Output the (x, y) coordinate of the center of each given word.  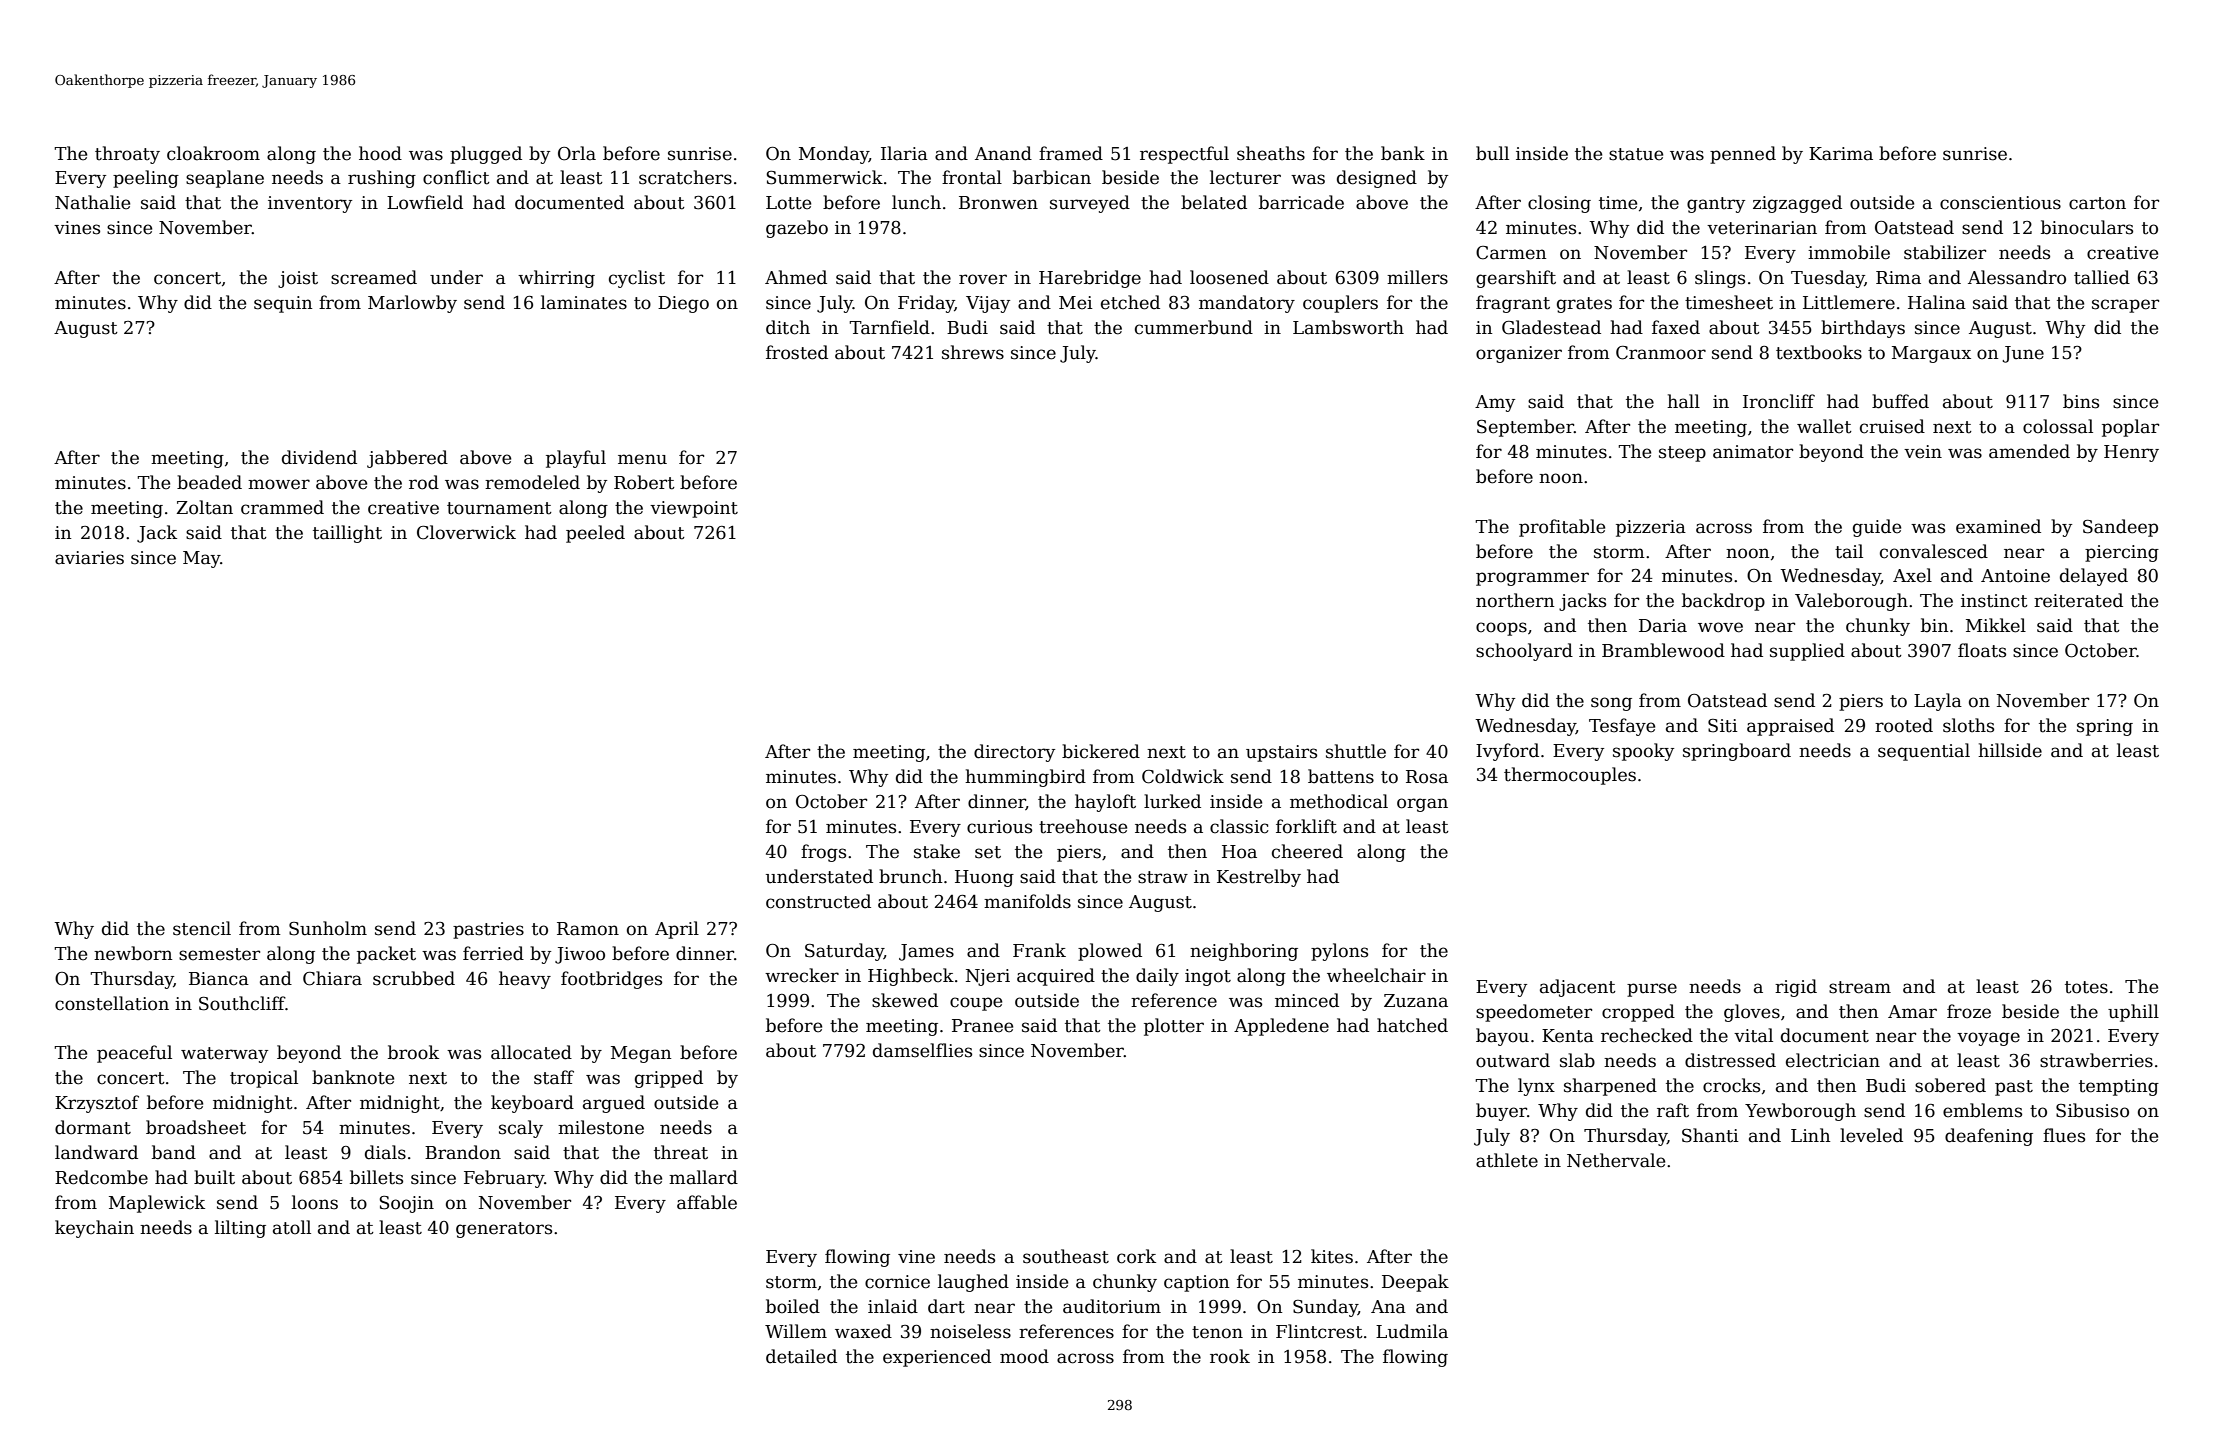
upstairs (1281, 753)
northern (1515, 600)
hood (380, 153)
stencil (202, 928)
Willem (796, 1331)
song (1611, 704)
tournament (499, 508)
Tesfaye (1622, 727)
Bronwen (998, 203)
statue (1636, 154)
